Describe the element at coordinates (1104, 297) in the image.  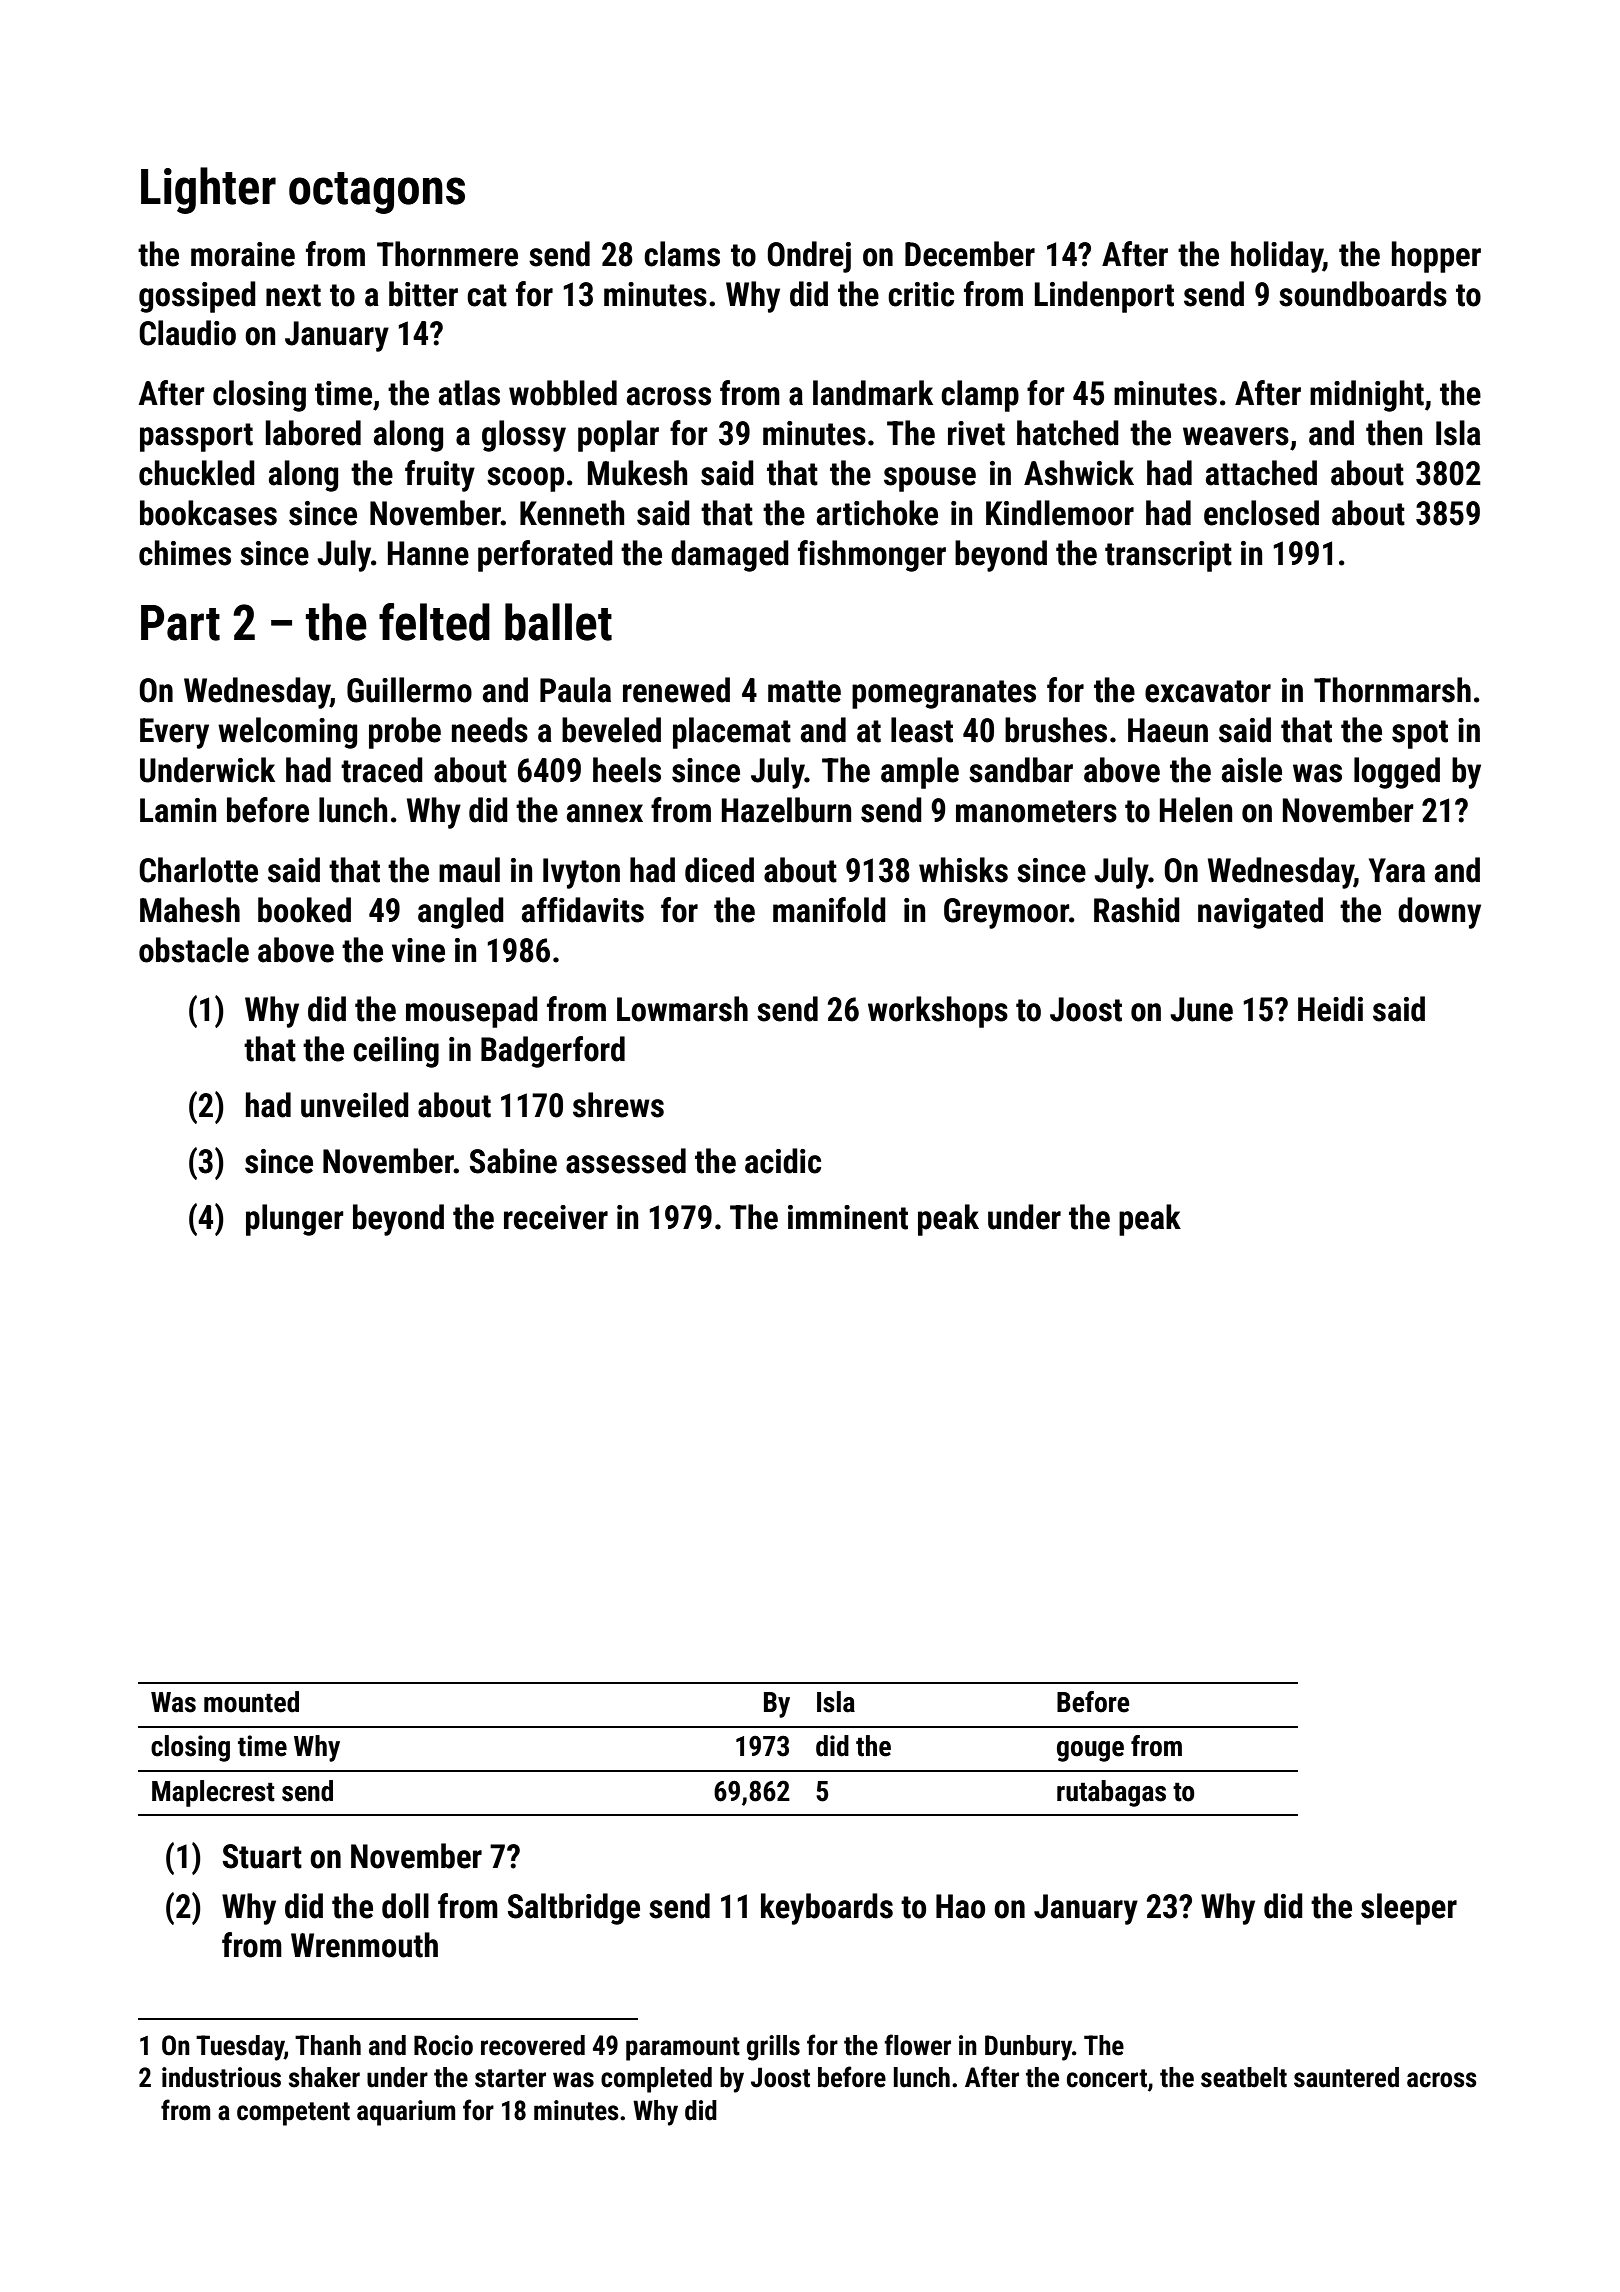
I see `Lindenport` at that location.
